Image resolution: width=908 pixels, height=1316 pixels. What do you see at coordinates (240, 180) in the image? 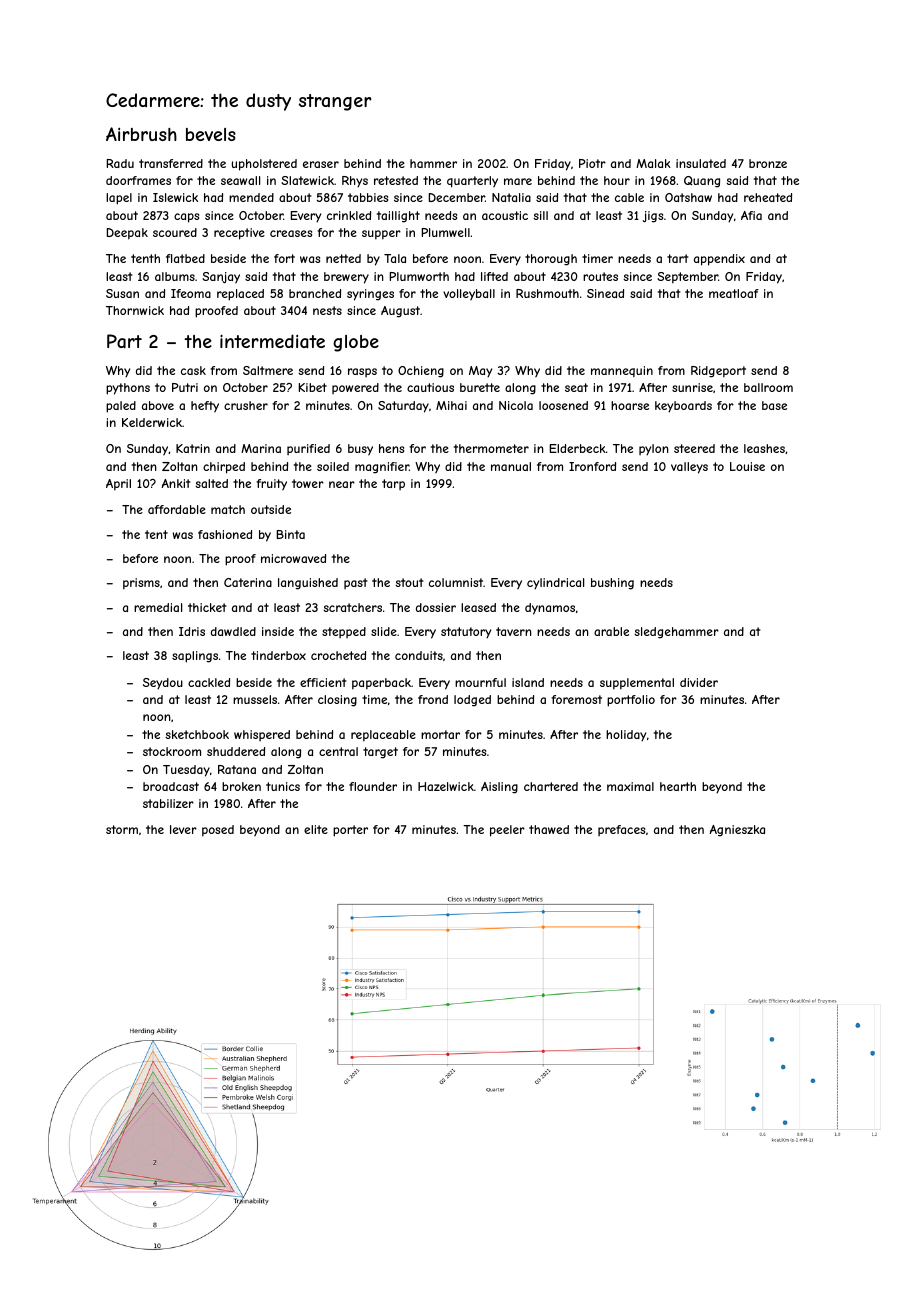
I see `seawall` at bounding box center [240, 180].
